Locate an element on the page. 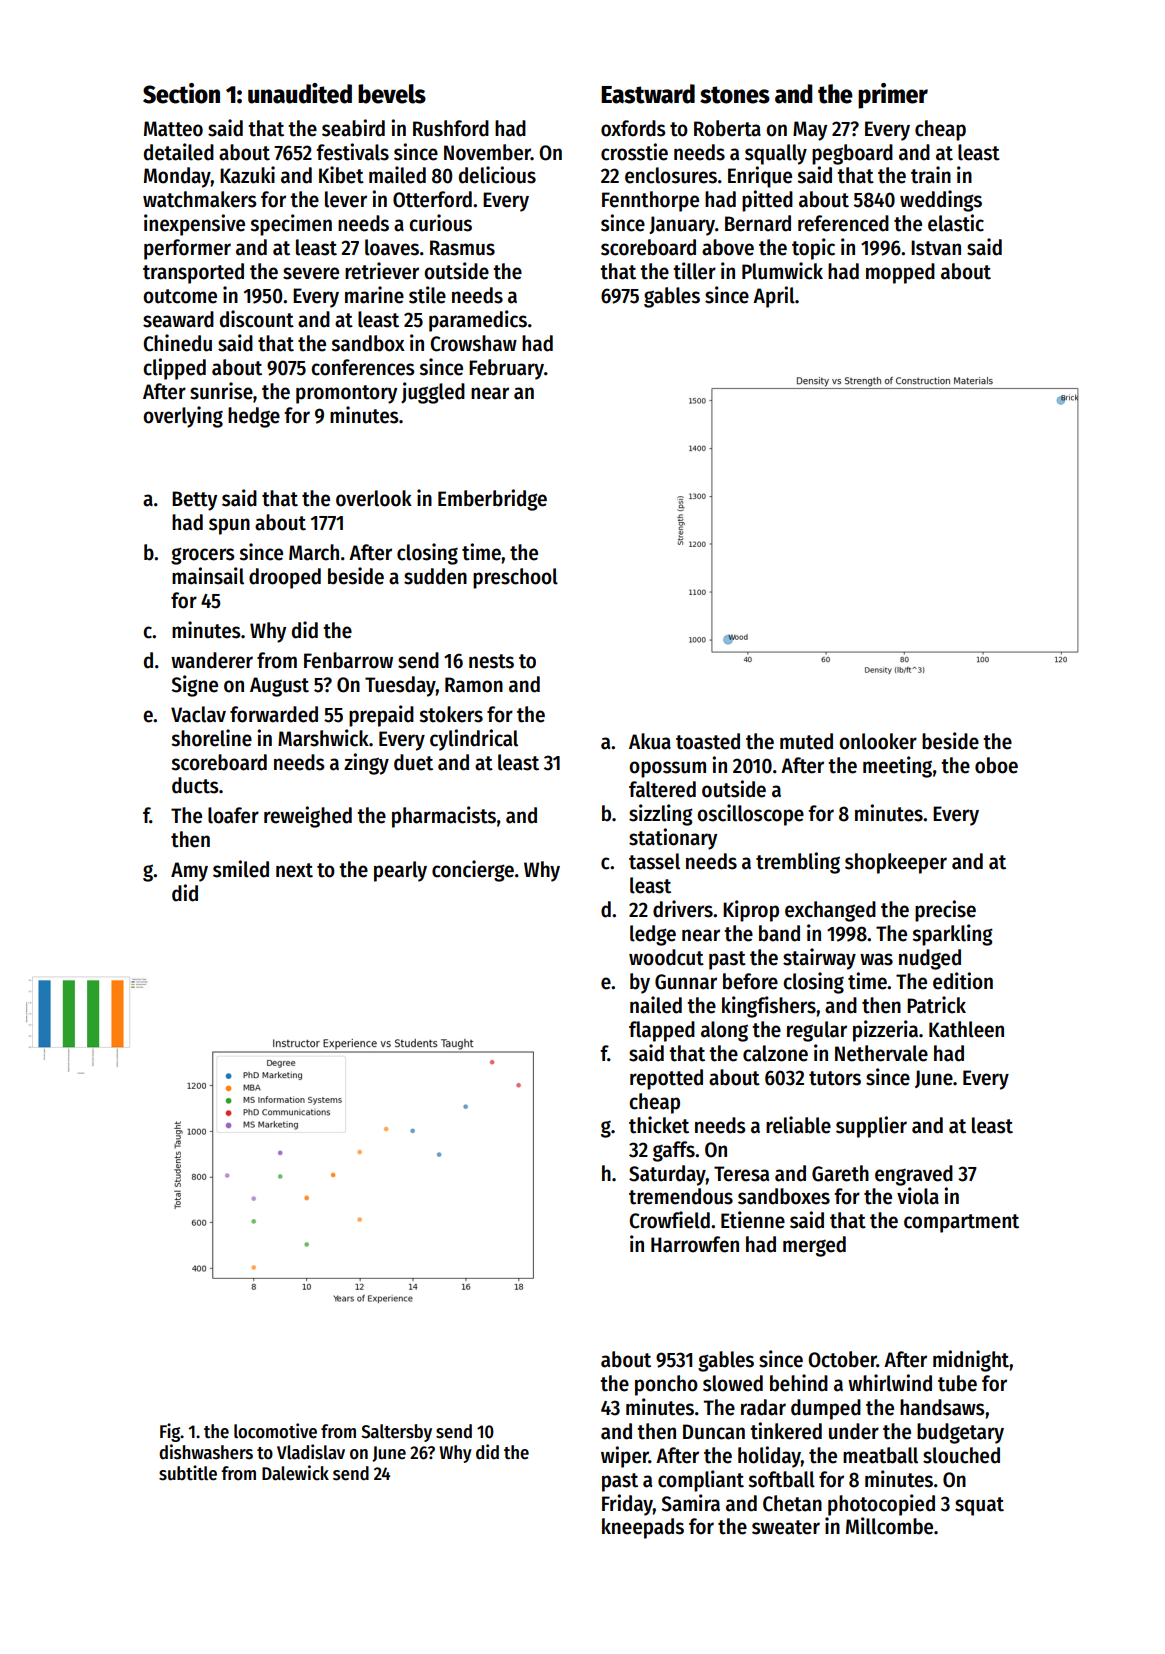 The height and width of the page is (1654, 1165). tremendous is located at coordinates (681, 1196).
